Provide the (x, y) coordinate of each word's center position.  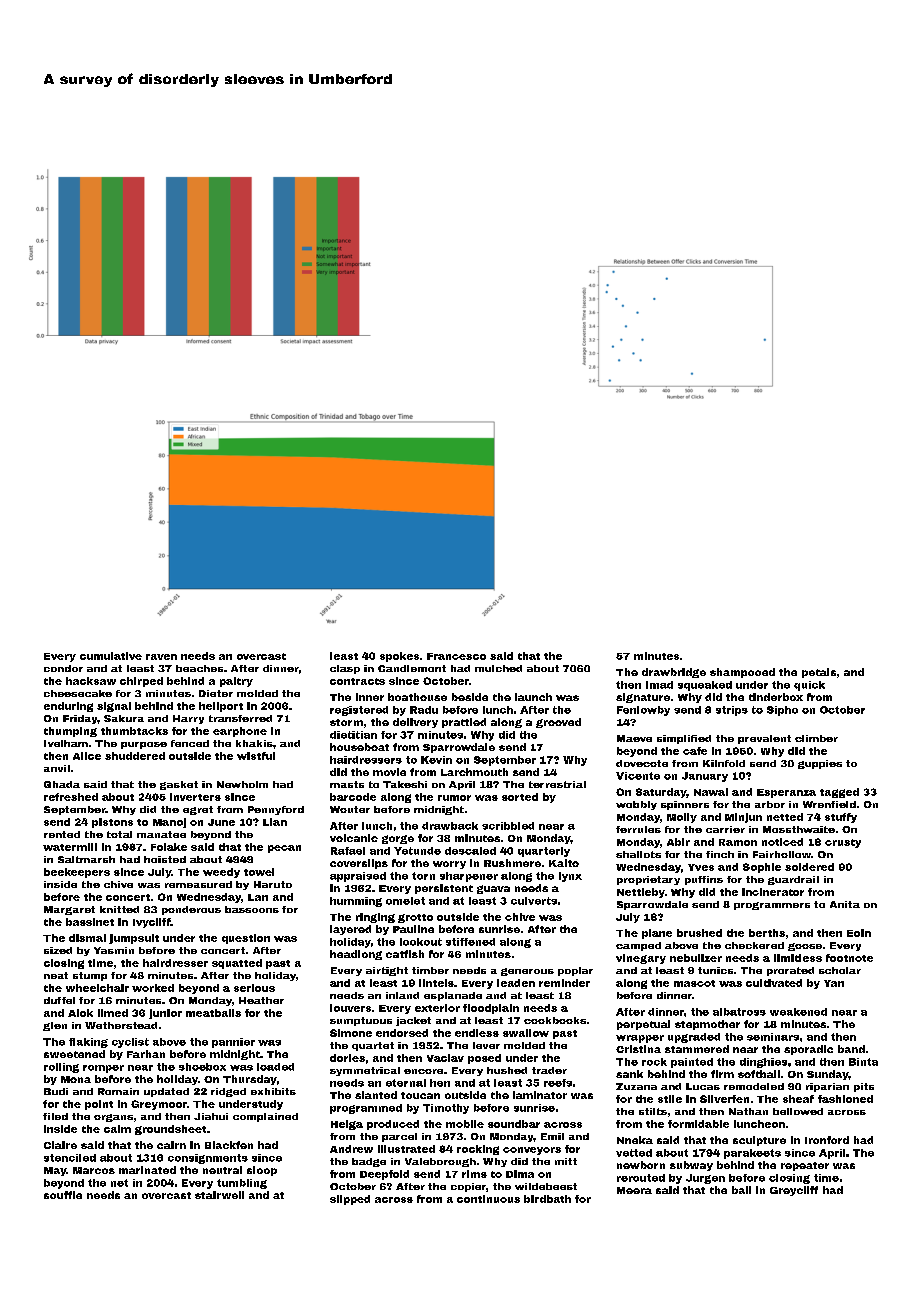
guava (493, 889)
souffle (63, 1195)
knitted (119, 909)
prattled (464, 723)
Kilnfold (724, 763)
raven (161, 657)
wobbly (636, 805)
